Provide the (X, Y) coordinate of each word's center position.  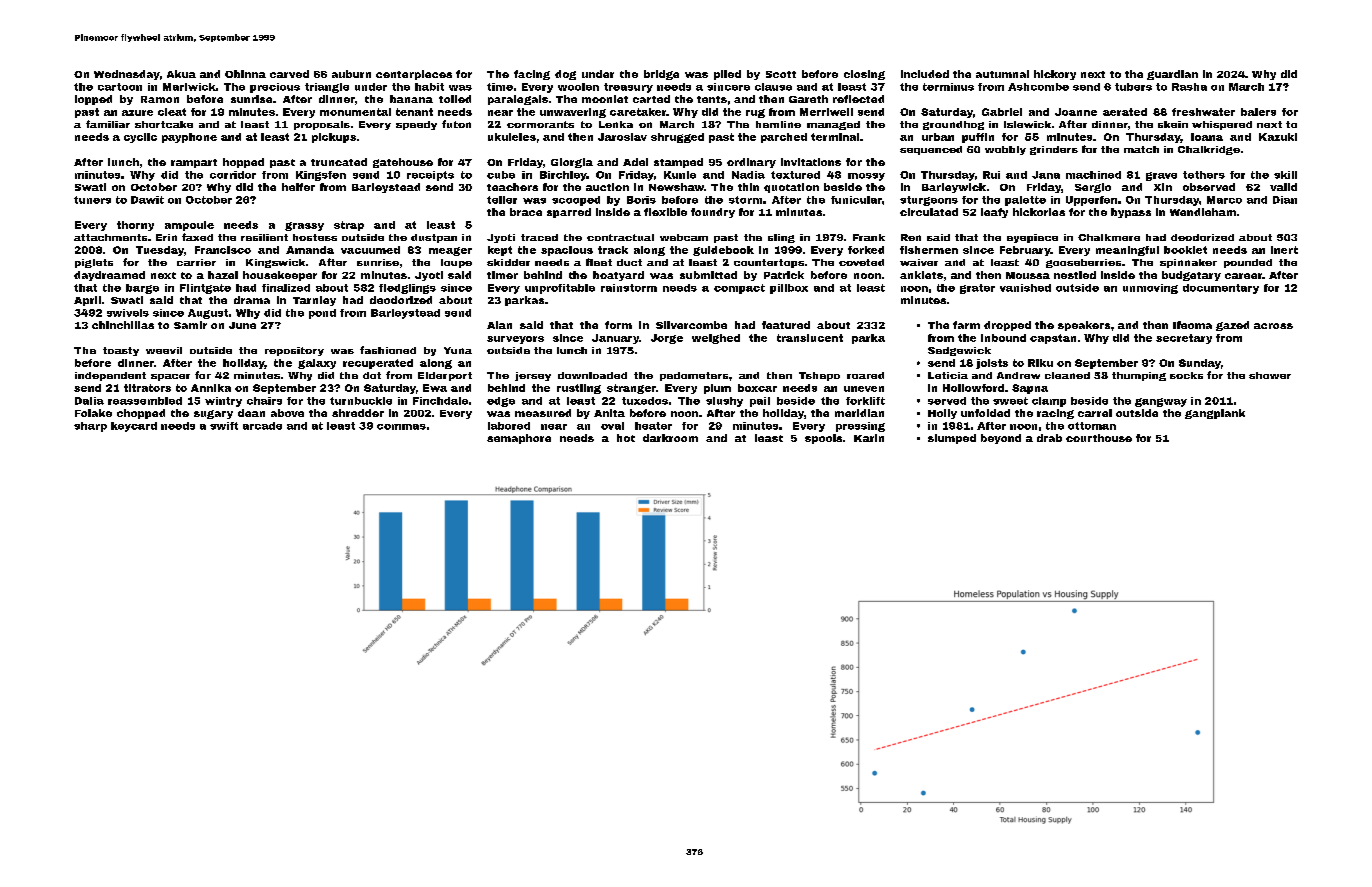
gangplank (1215, 414)
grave (1161, 176)
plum (717, 389)
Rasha (1189, 87)
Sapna (1030, 389)
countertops (769, 263)
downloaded (592, 375)
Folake (93, 413)
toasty (121, 351)
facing (532, 75)
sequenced (931, 150)
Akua (181, 74)
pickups (334, 138)
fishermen (929, 250)
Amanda (310, 250)
